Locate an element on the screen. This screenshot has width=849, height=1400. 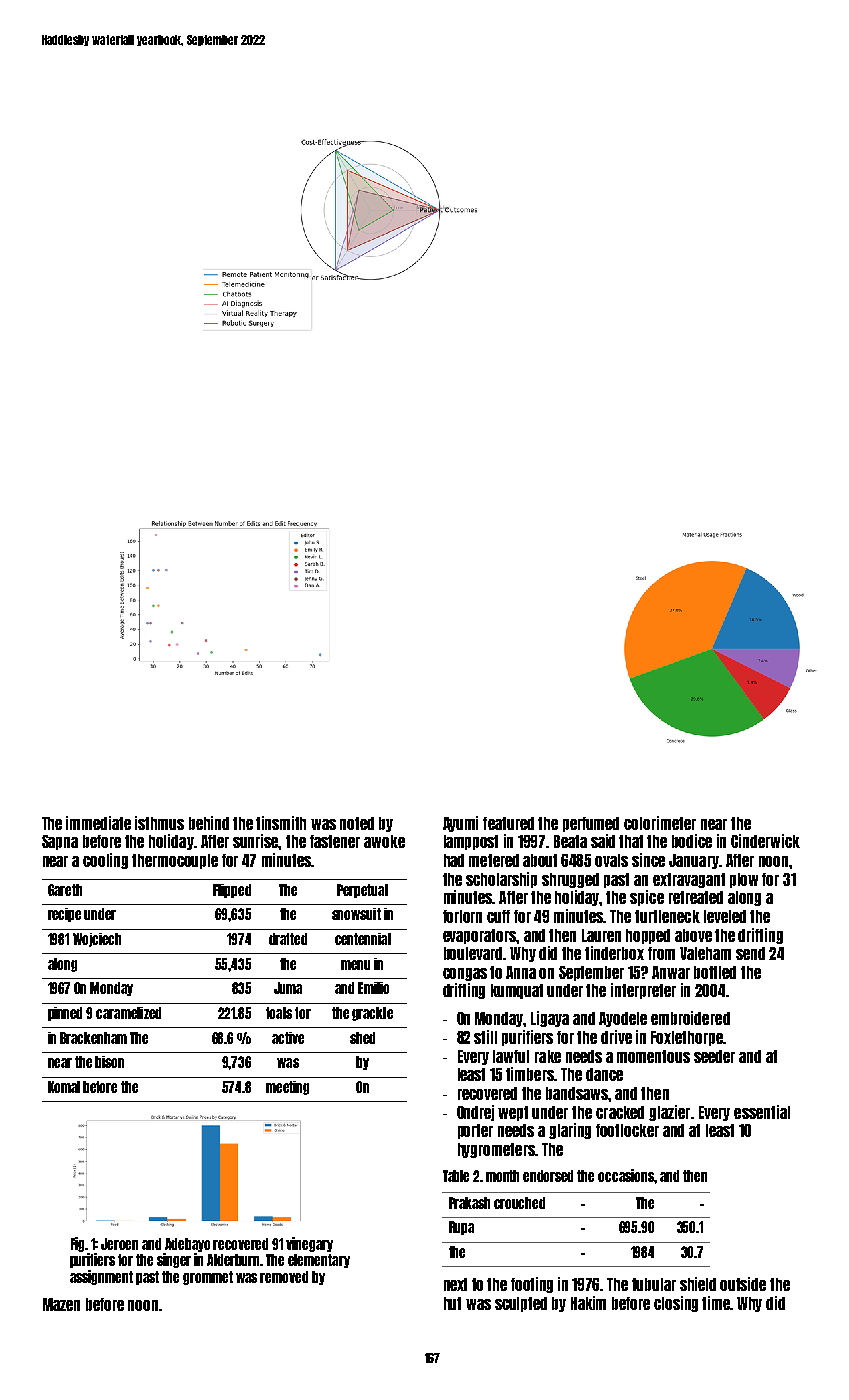
Flipped is located at coordinates (232, 891).
